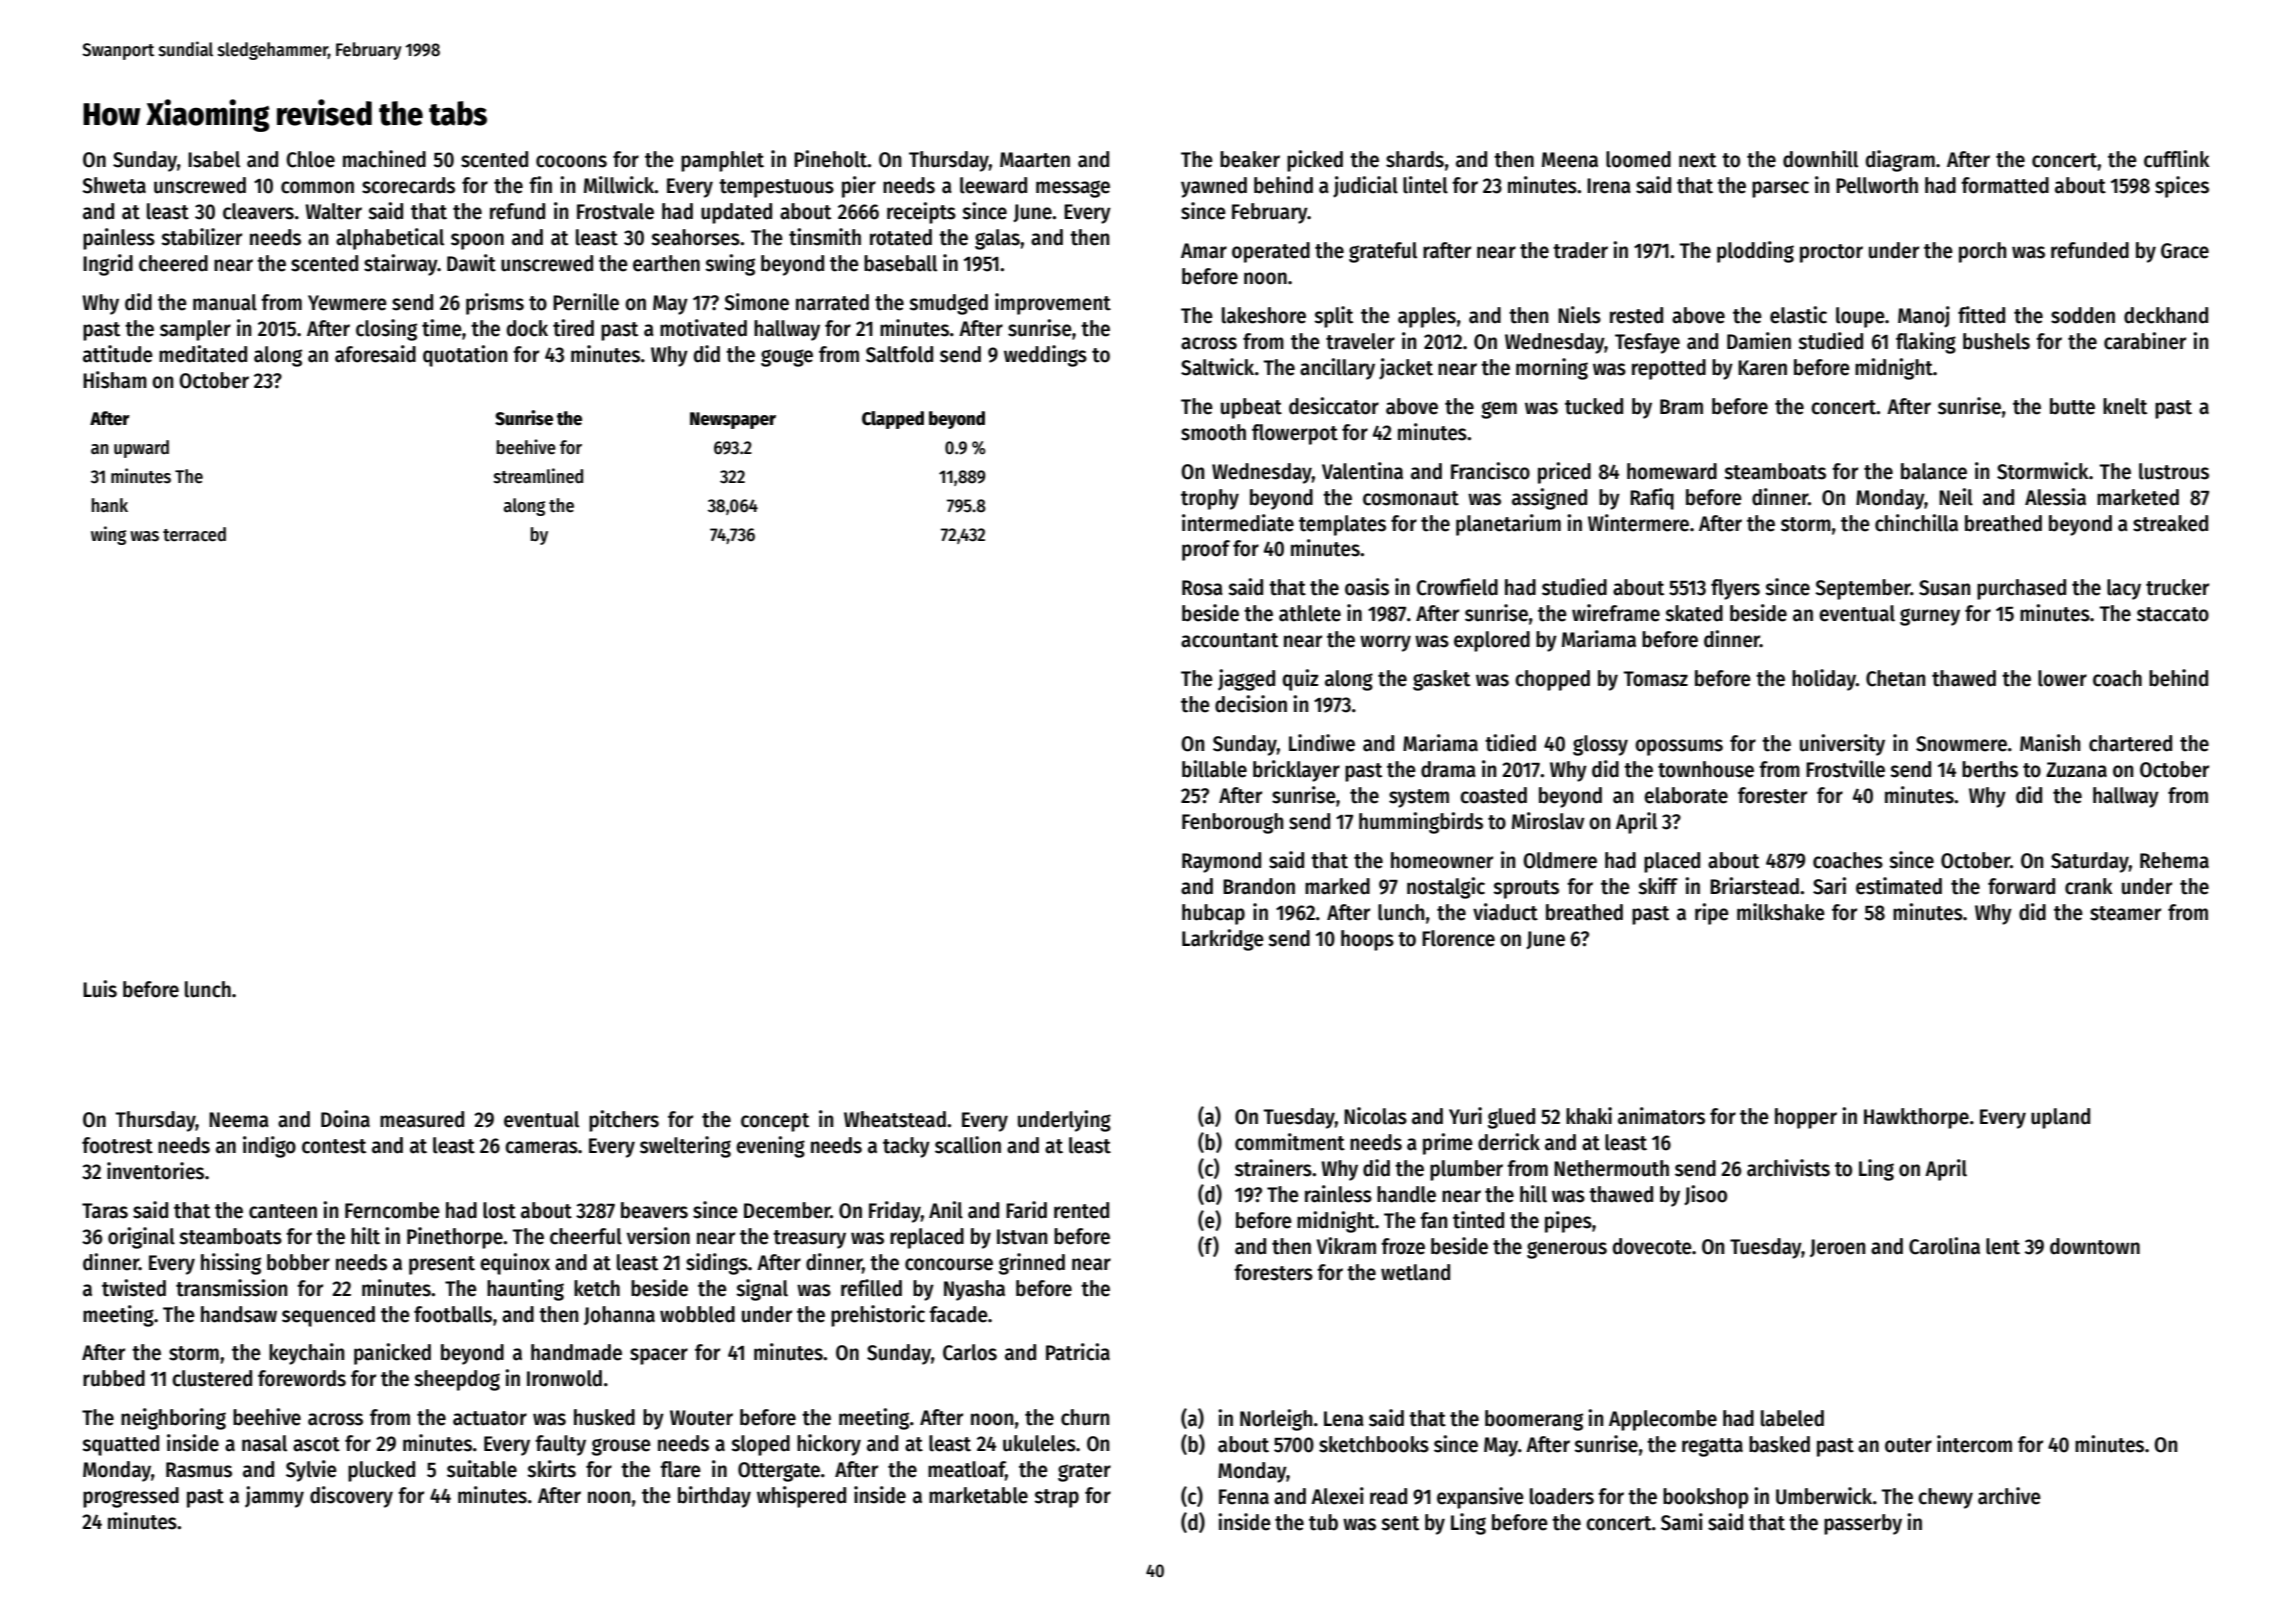  I want to click on Rosa, so click(1202, 588).
